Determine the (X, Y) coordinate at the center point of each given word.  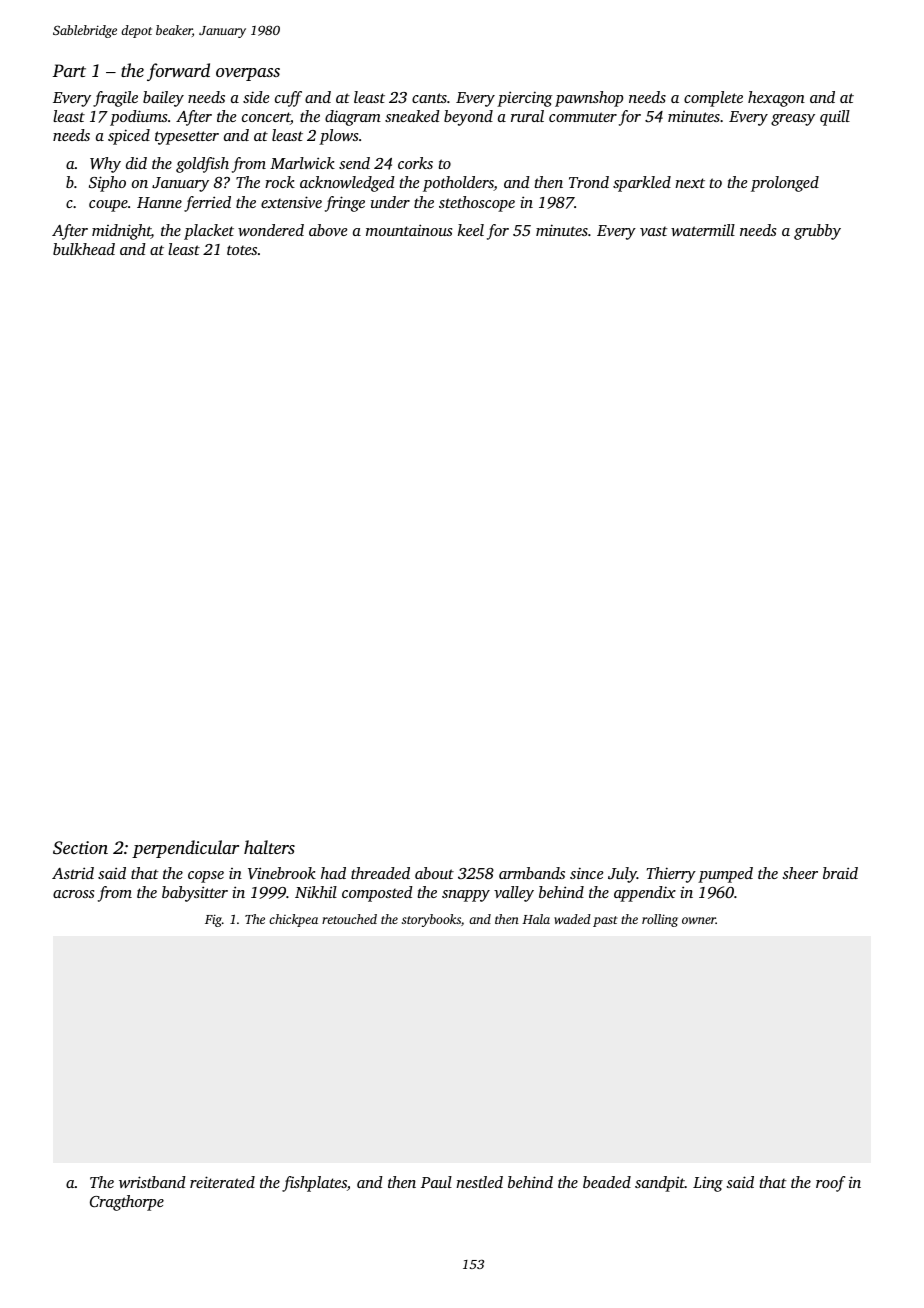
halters (269, 847)
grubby (817, 232)
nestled (479, 1182)
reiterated (222, 1182)
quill (835, 118)
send (354, 163)
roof (830, 1184)
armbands (532, 873)
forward (178, 72)
